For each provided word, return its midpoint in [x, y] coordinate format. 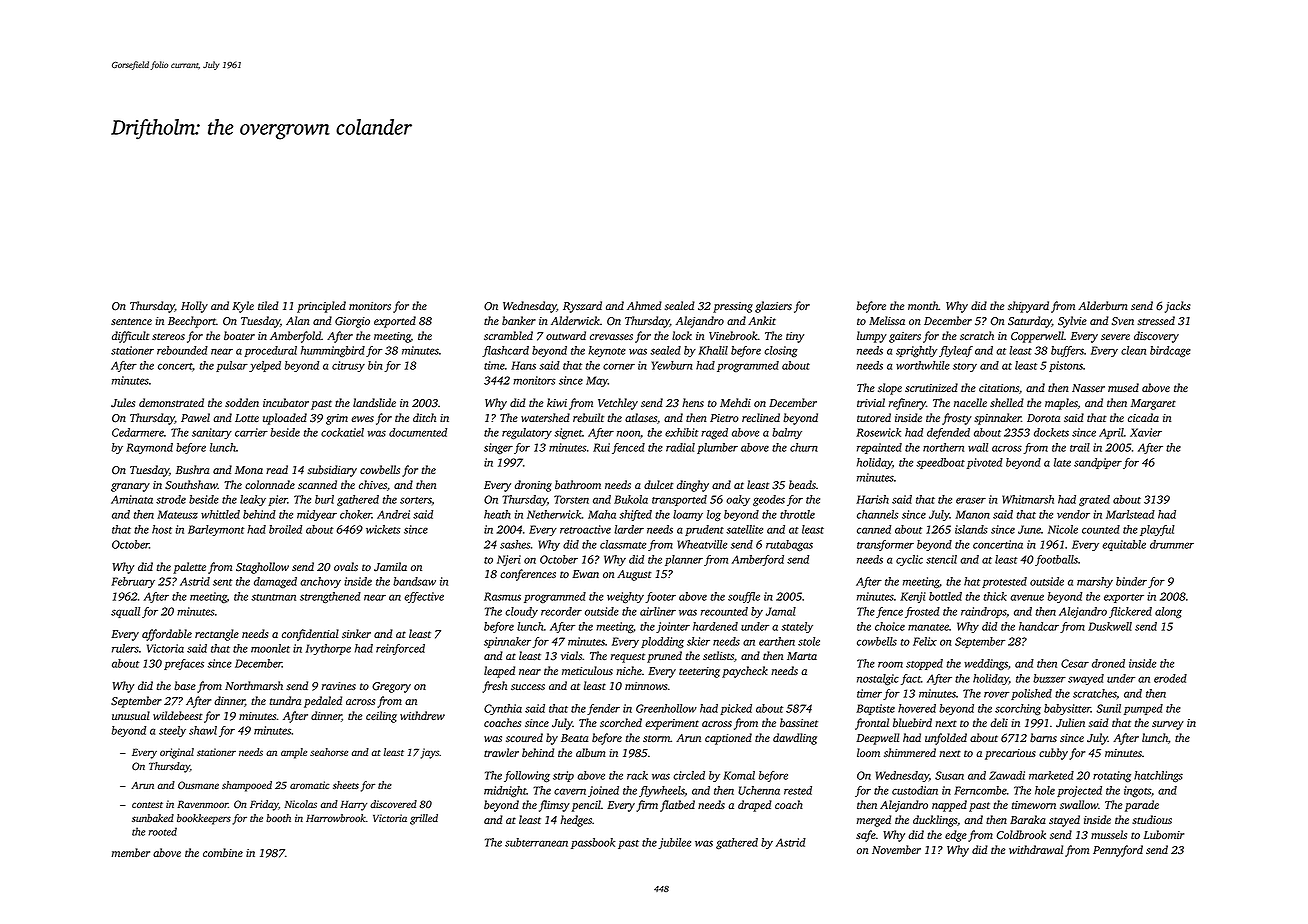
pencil [586, 806]
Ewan [585, 574]
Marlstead [1130, 514]
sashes [515, 544]
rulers [125, 648]
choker [356, 514]
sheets [346, 785]
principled [321, 307]
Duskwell [1110, 626]
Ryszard [582, 307]
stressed [1156, 320]
